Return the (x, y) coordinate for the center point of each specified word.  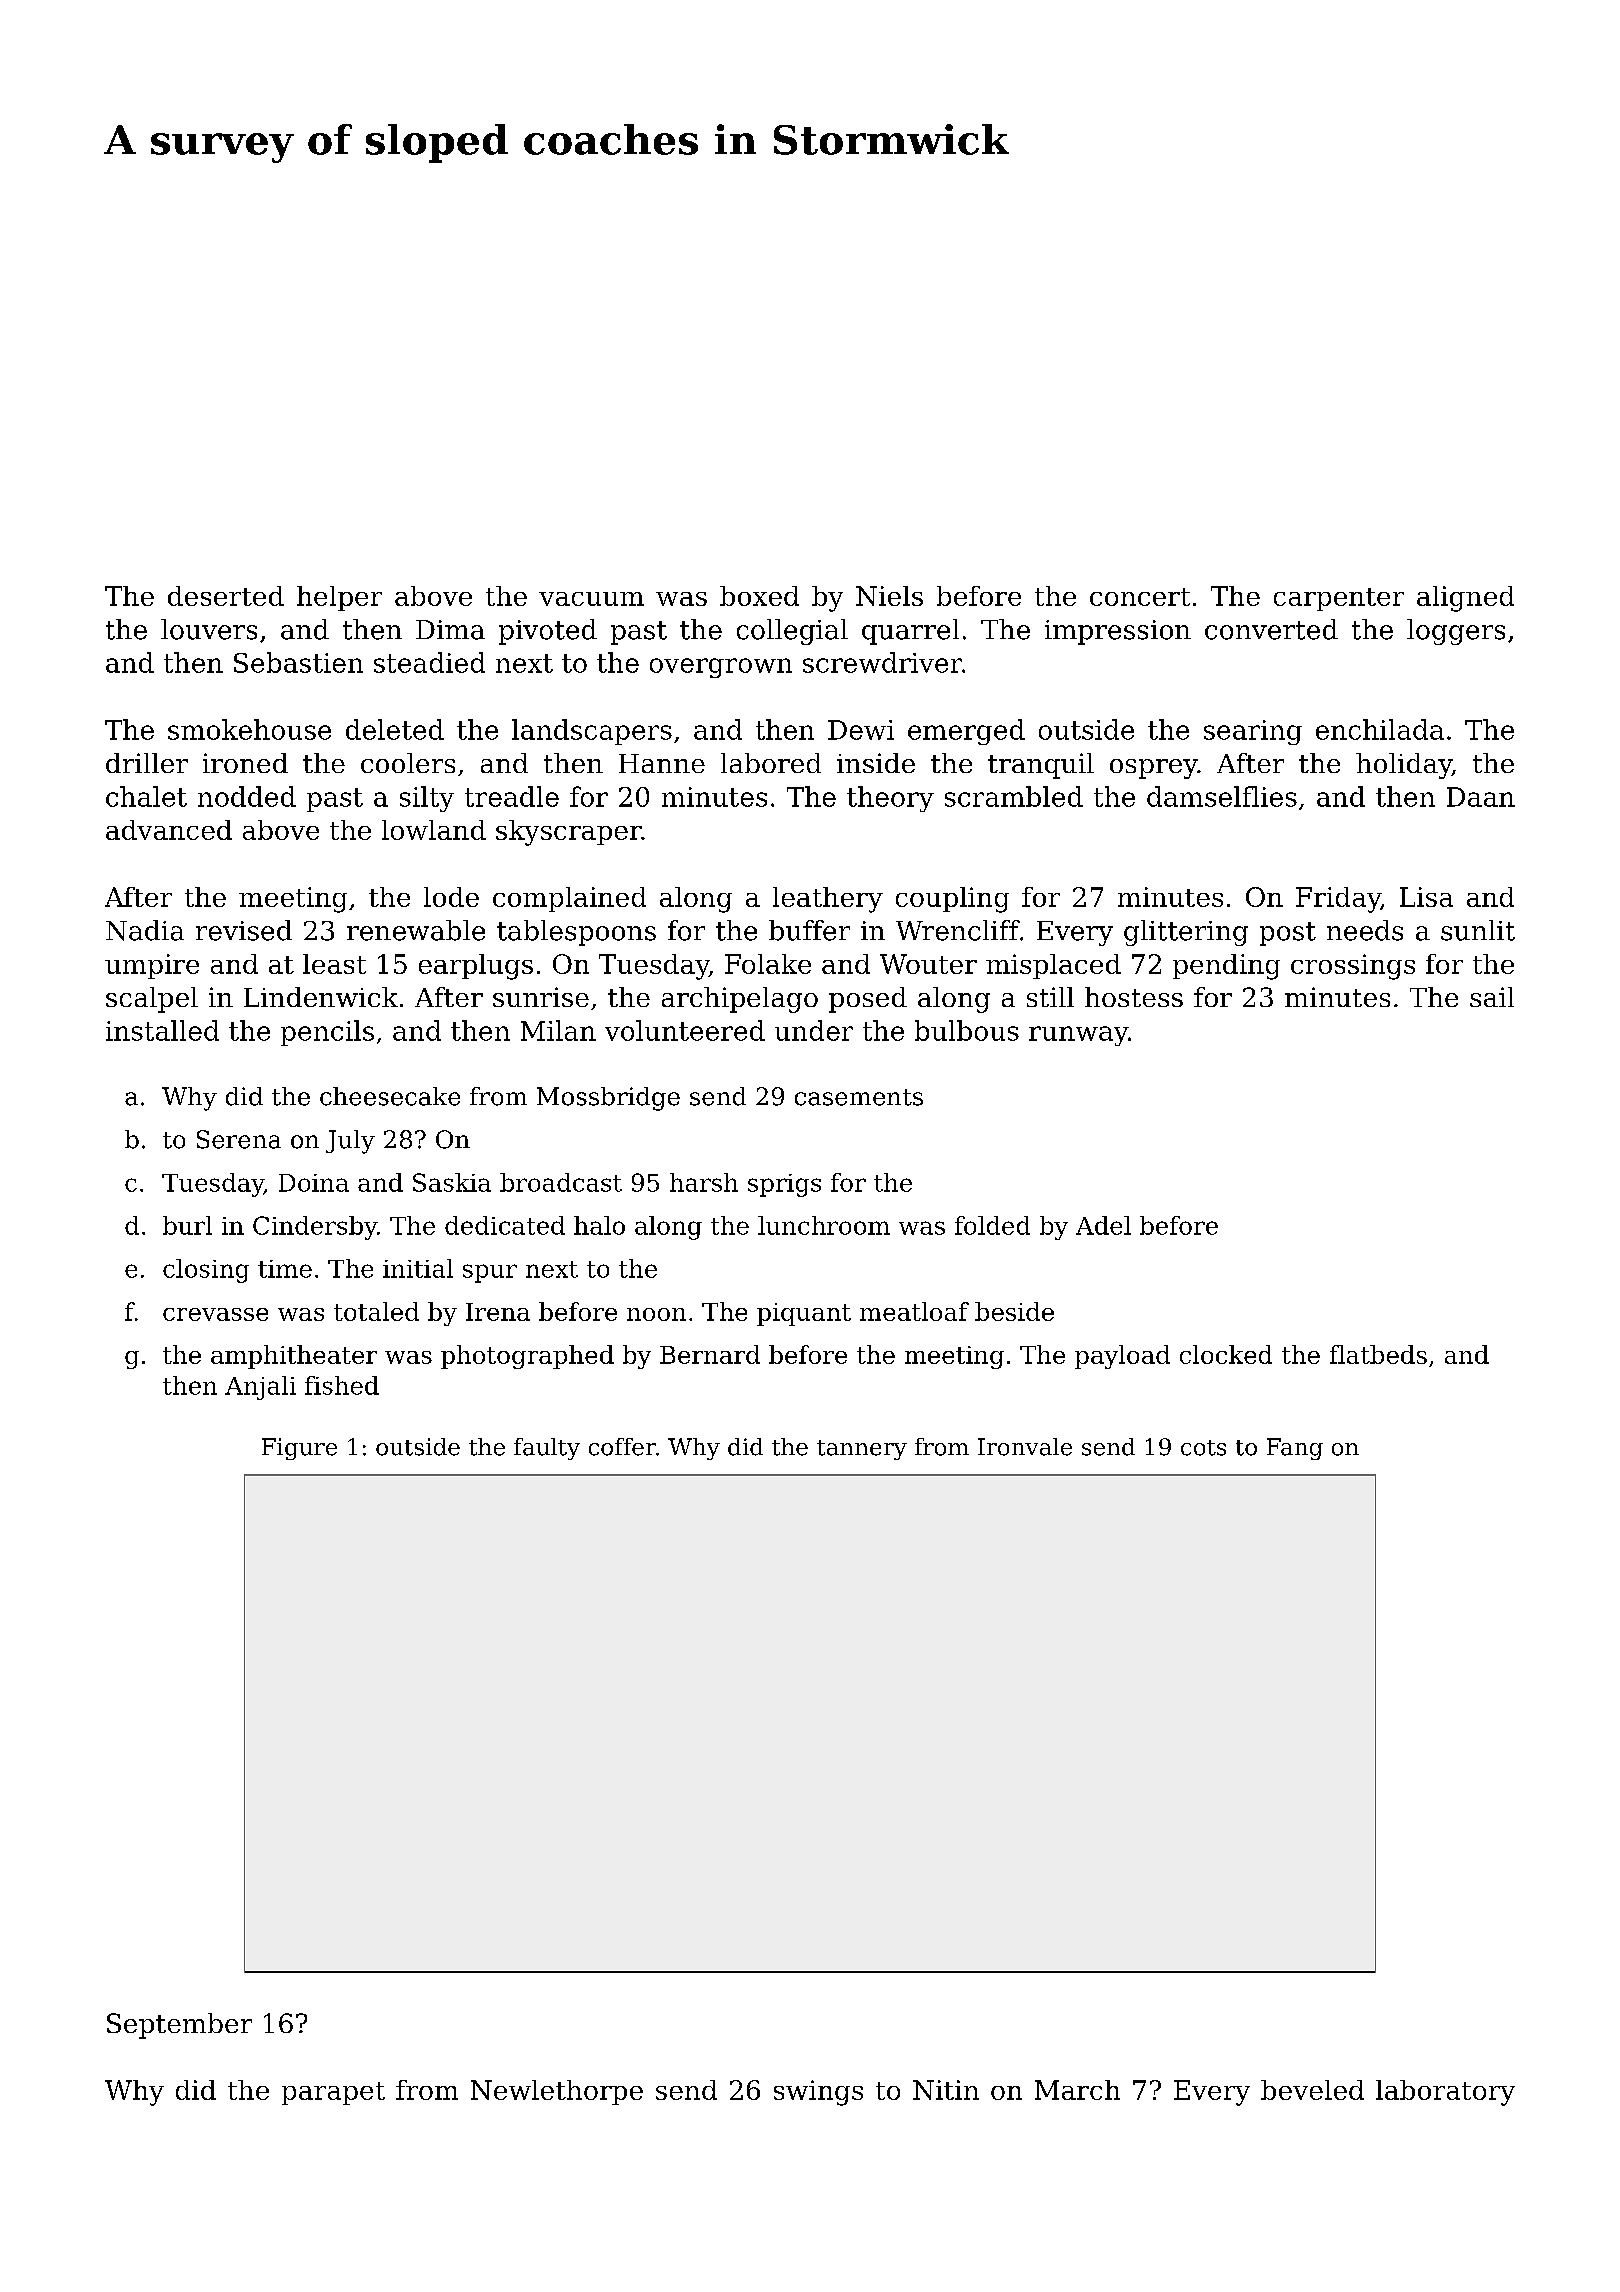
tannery (862, 1450)
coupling (952, 900)
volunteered (685, 1030)
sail (1492, 997)
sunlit (1478, 930)
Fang (1295, 1449)
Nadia (145, 930)
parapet (333, 2093)
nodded (247, 796)
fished (342, 1385)
